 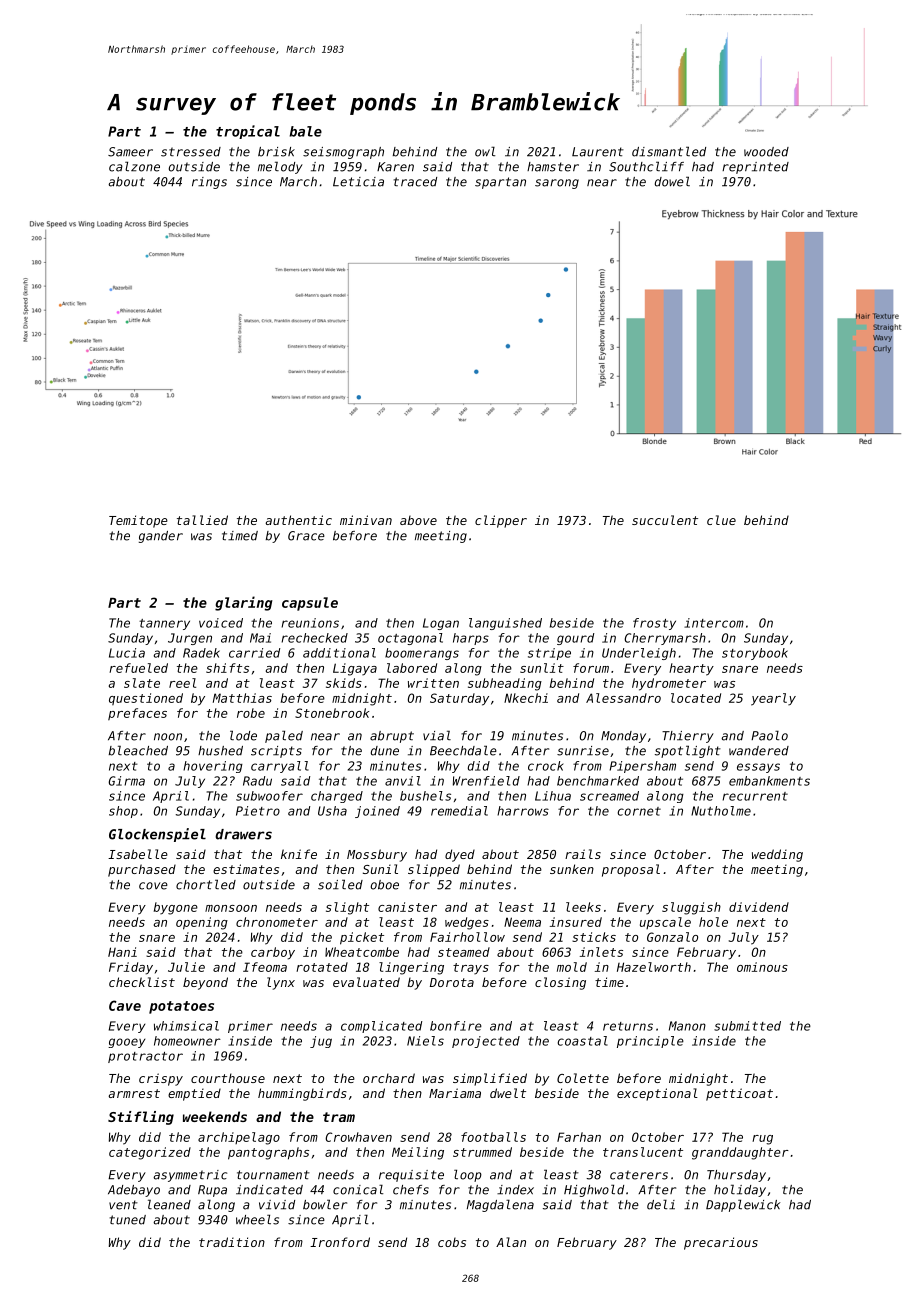 What do you see at coordinates (202, 520) in the page?
I see `tallied` at bounding box center [202, 520].
